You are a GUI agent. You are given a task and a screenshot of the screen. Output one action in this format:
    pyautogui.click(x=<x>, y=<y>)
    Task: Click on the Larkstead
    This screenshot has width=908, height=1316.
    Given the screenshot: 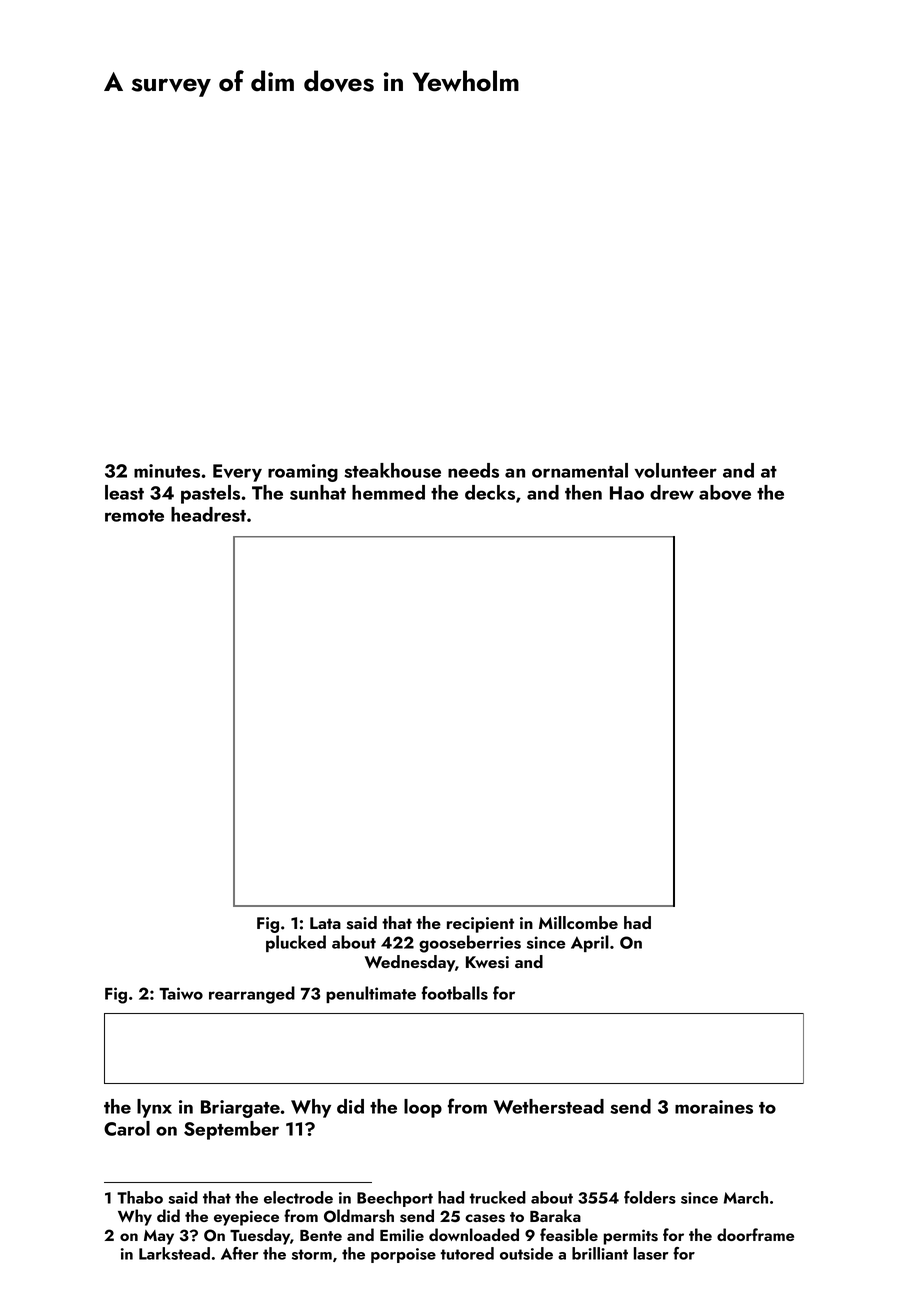 What is the action you would take?
    pyautogui.click(x=174, y=1253)
